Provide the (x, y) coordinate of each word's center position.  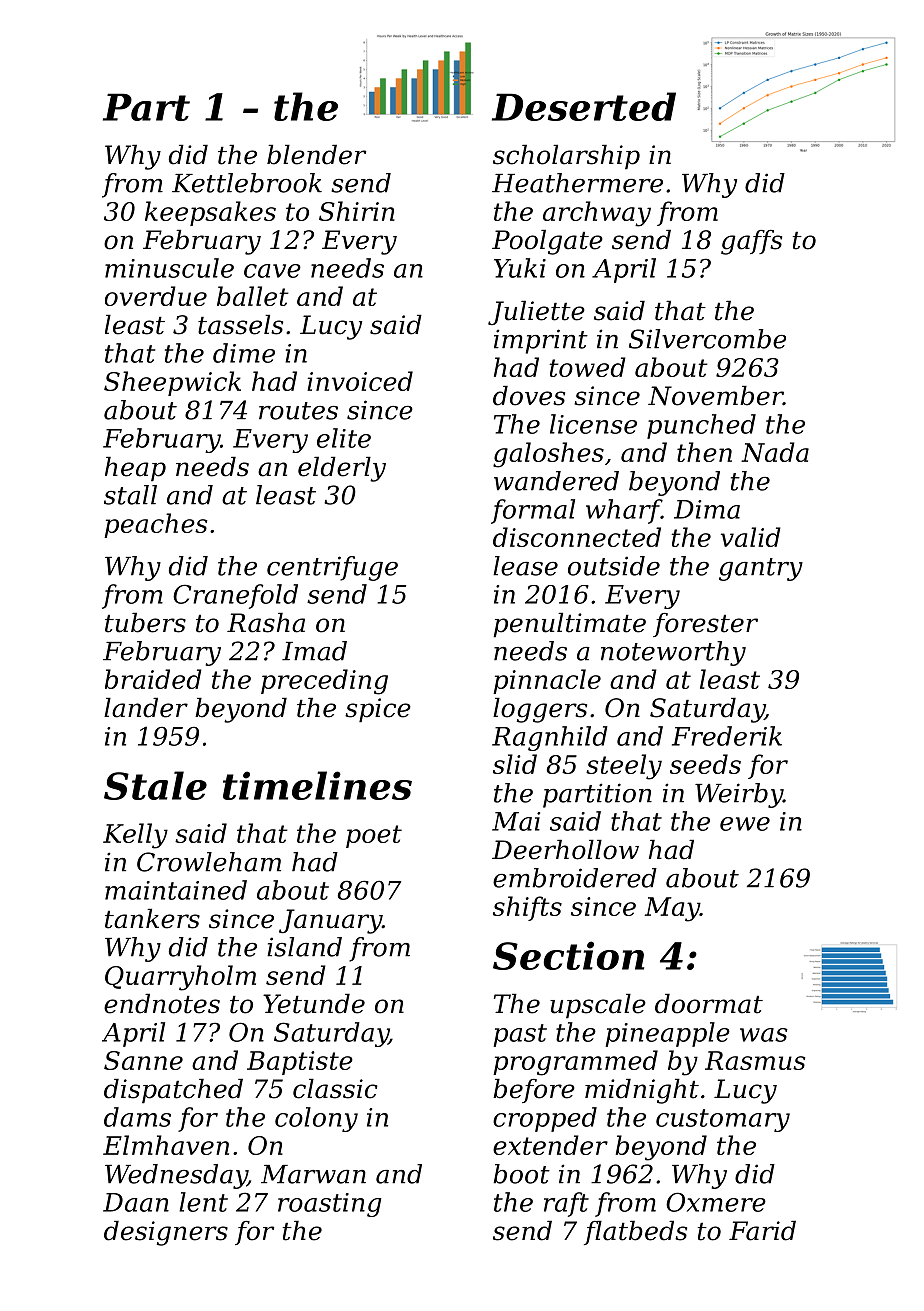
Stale (155, 785)
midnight (642, 1091)
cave (272, 271)
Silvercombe (707, 339)
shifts (527, 908)
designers (166, 1233)
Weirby (739, 795)
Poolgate (547, 242)
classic (335, 1088)
